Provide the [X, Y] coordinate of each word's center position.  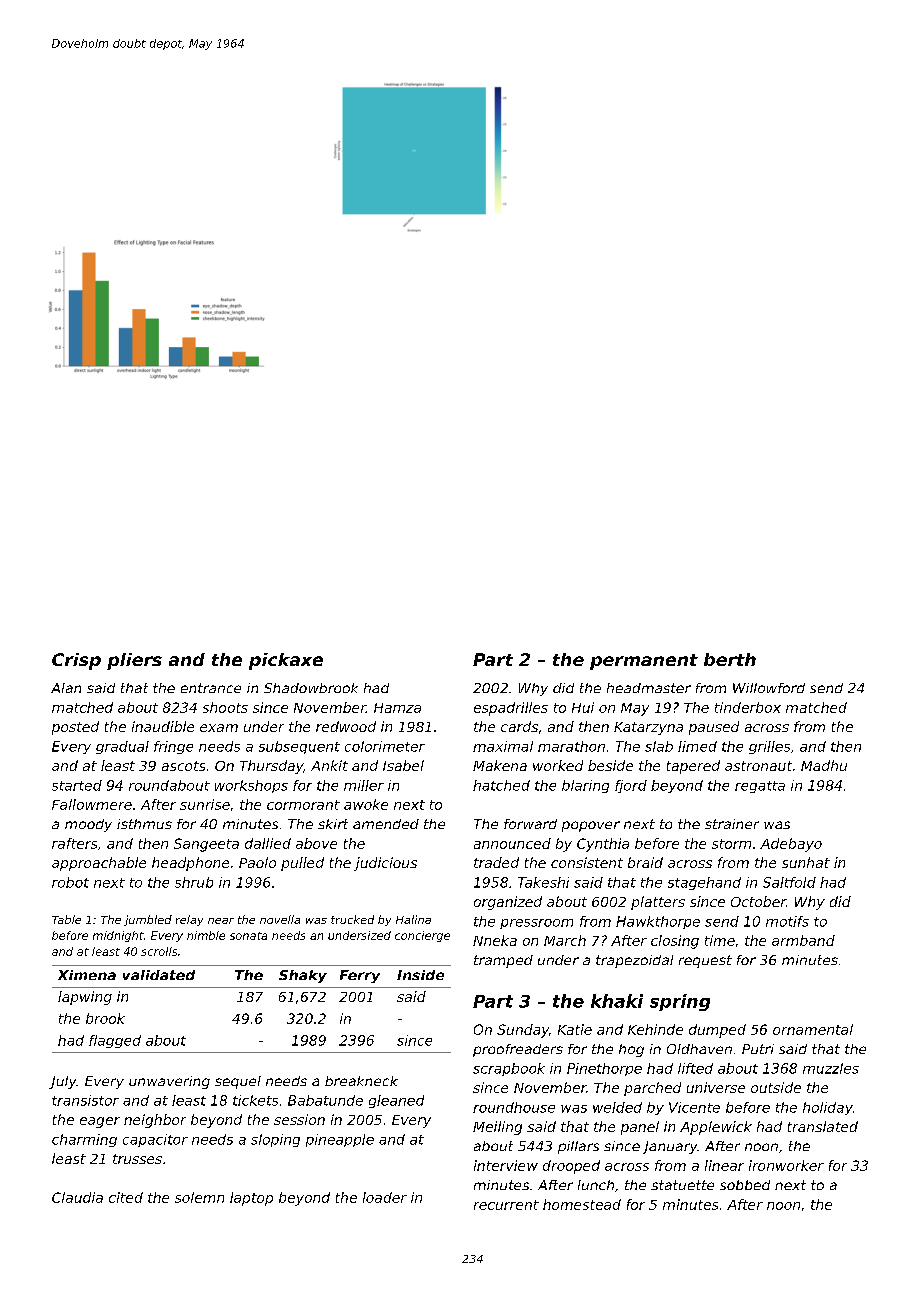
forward [530, 824]
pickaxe [286, 661]
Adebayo [791, 845]
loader [385, 1197]
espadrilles [511, 709]
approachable [99, 864]
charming [84, 1140]
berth [730, 659]
